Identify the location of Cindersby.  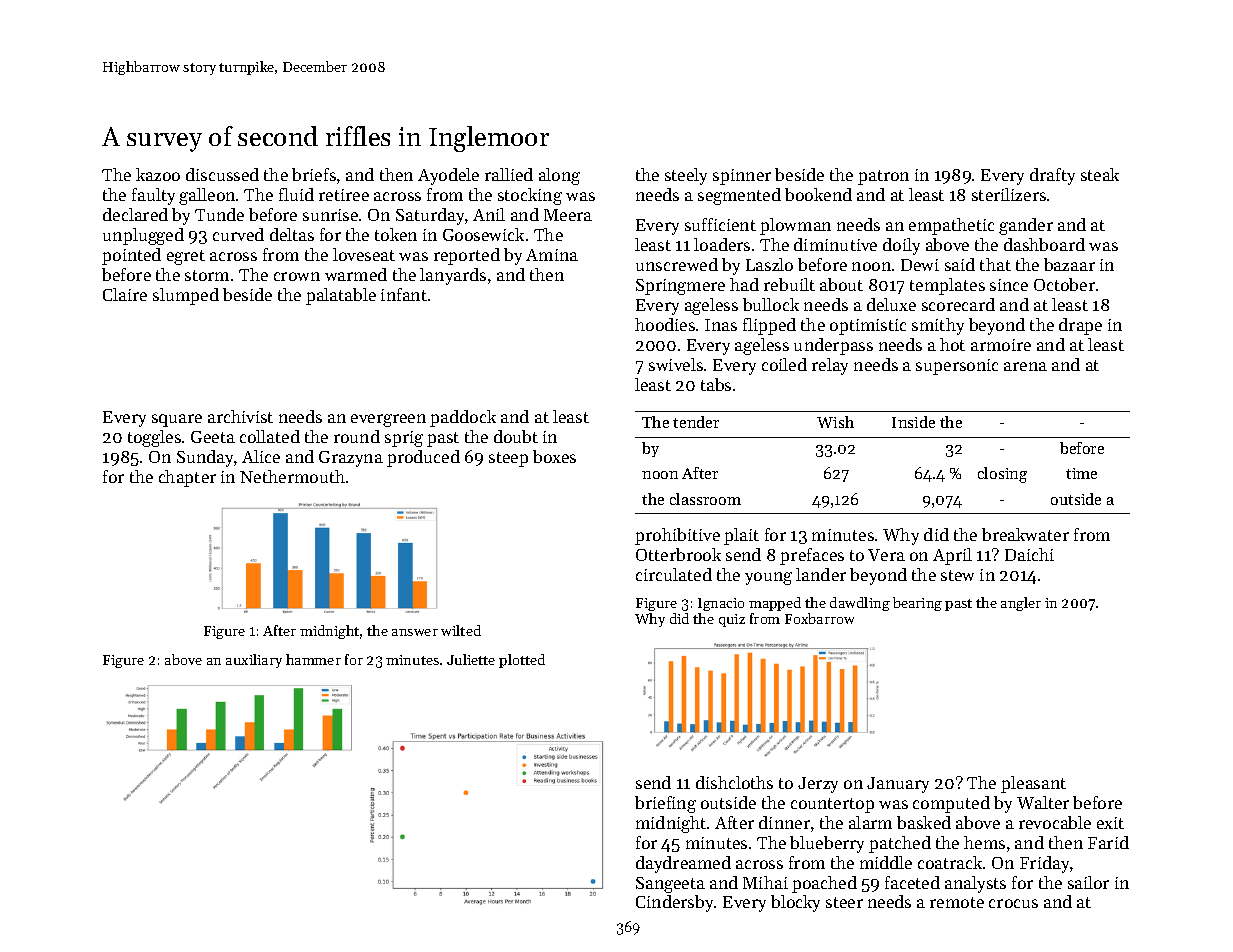
(675, 903).
